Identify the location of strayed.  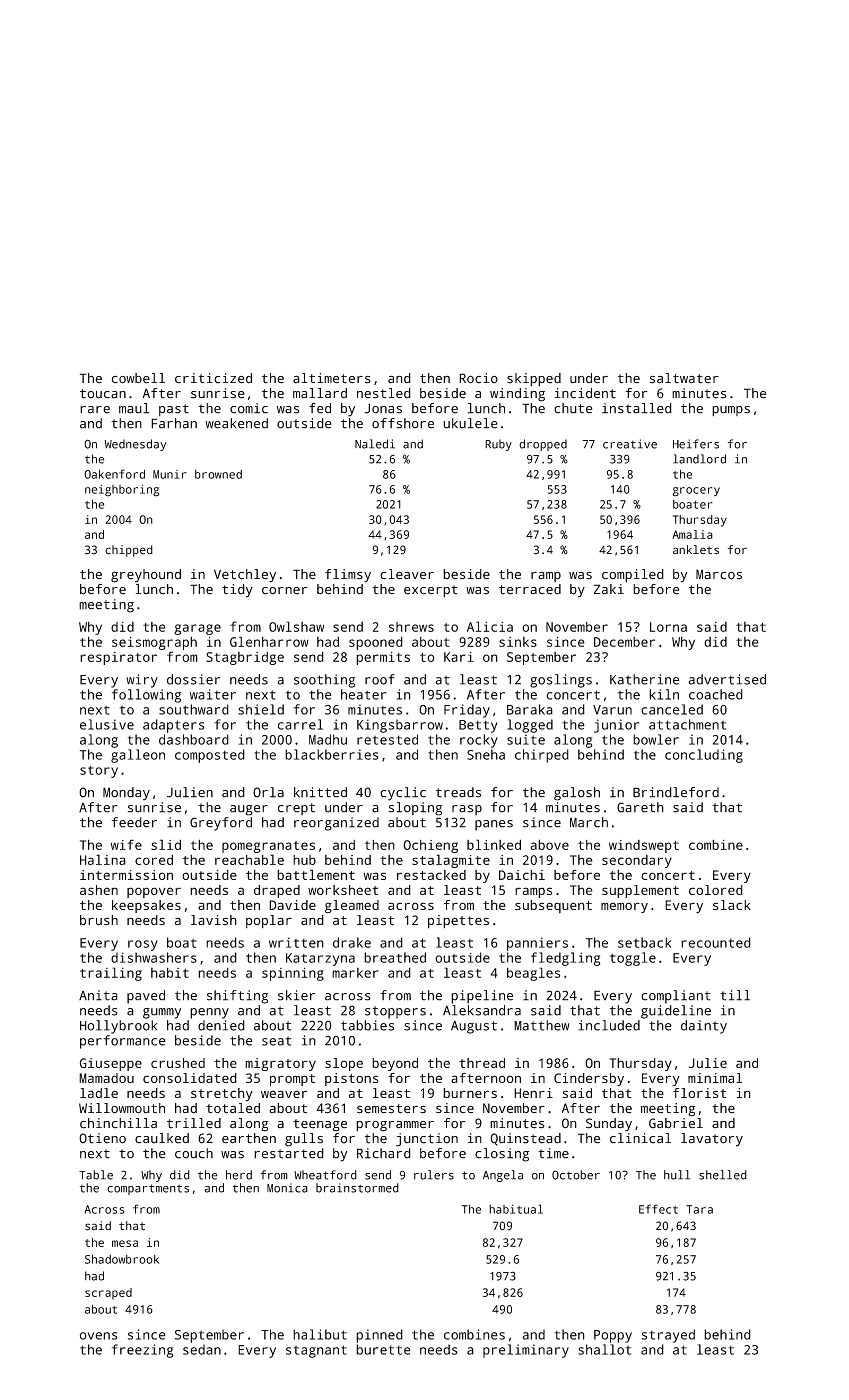
(668, 1336).
